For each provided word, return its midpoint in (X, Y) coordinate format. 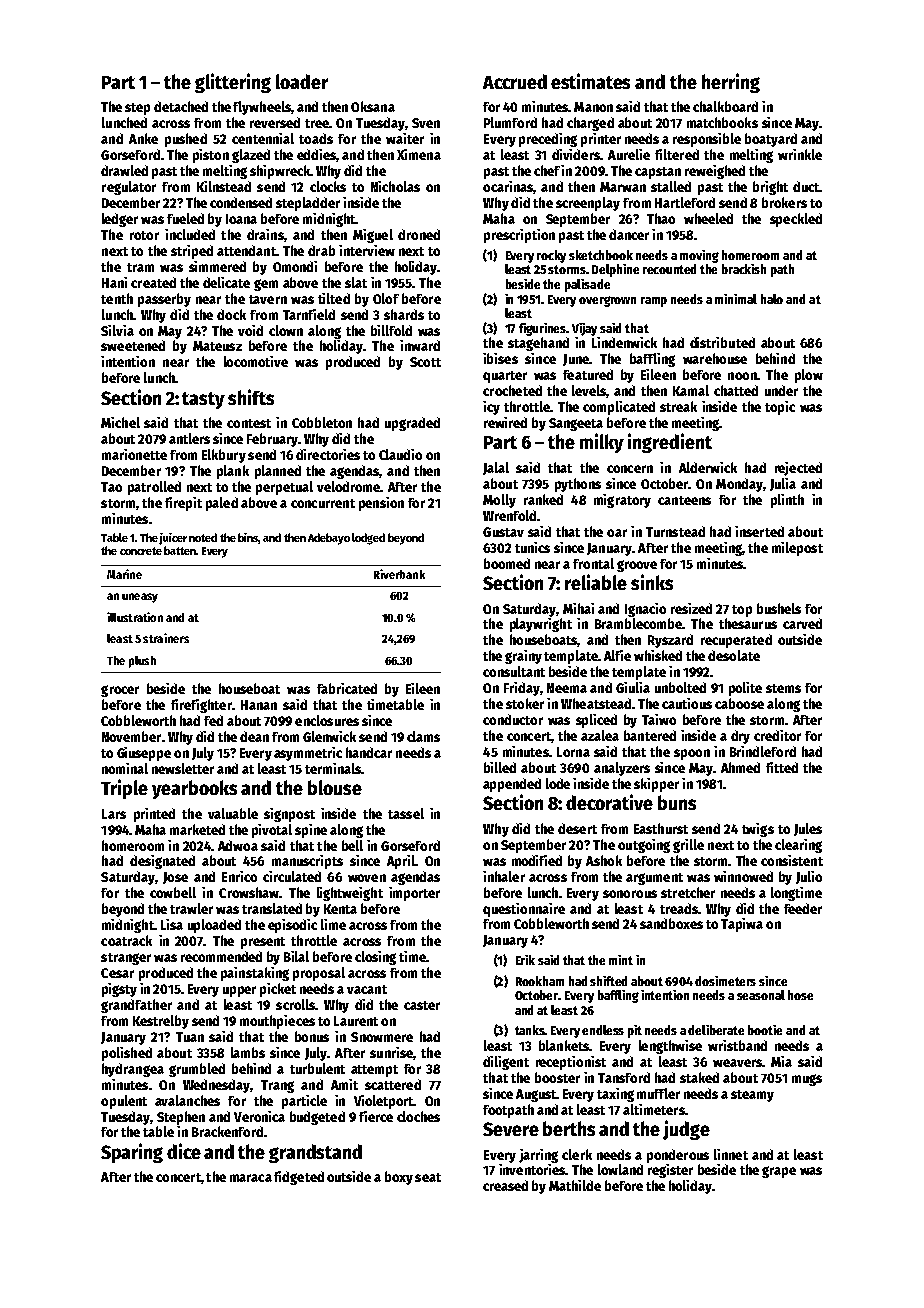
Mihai (578, 608)
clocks (328, 186)
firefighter (201, 706)
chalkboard (725, 106)
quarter (505, 377)
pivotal (272, 831)
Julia (783, 484)
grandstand (315, 1153)
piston (211, 156)
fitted (782, 767)
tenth (117, 298)
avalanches (187, 1100)
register (670, 1171)
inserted (759, 531)
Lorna (573, 752)
